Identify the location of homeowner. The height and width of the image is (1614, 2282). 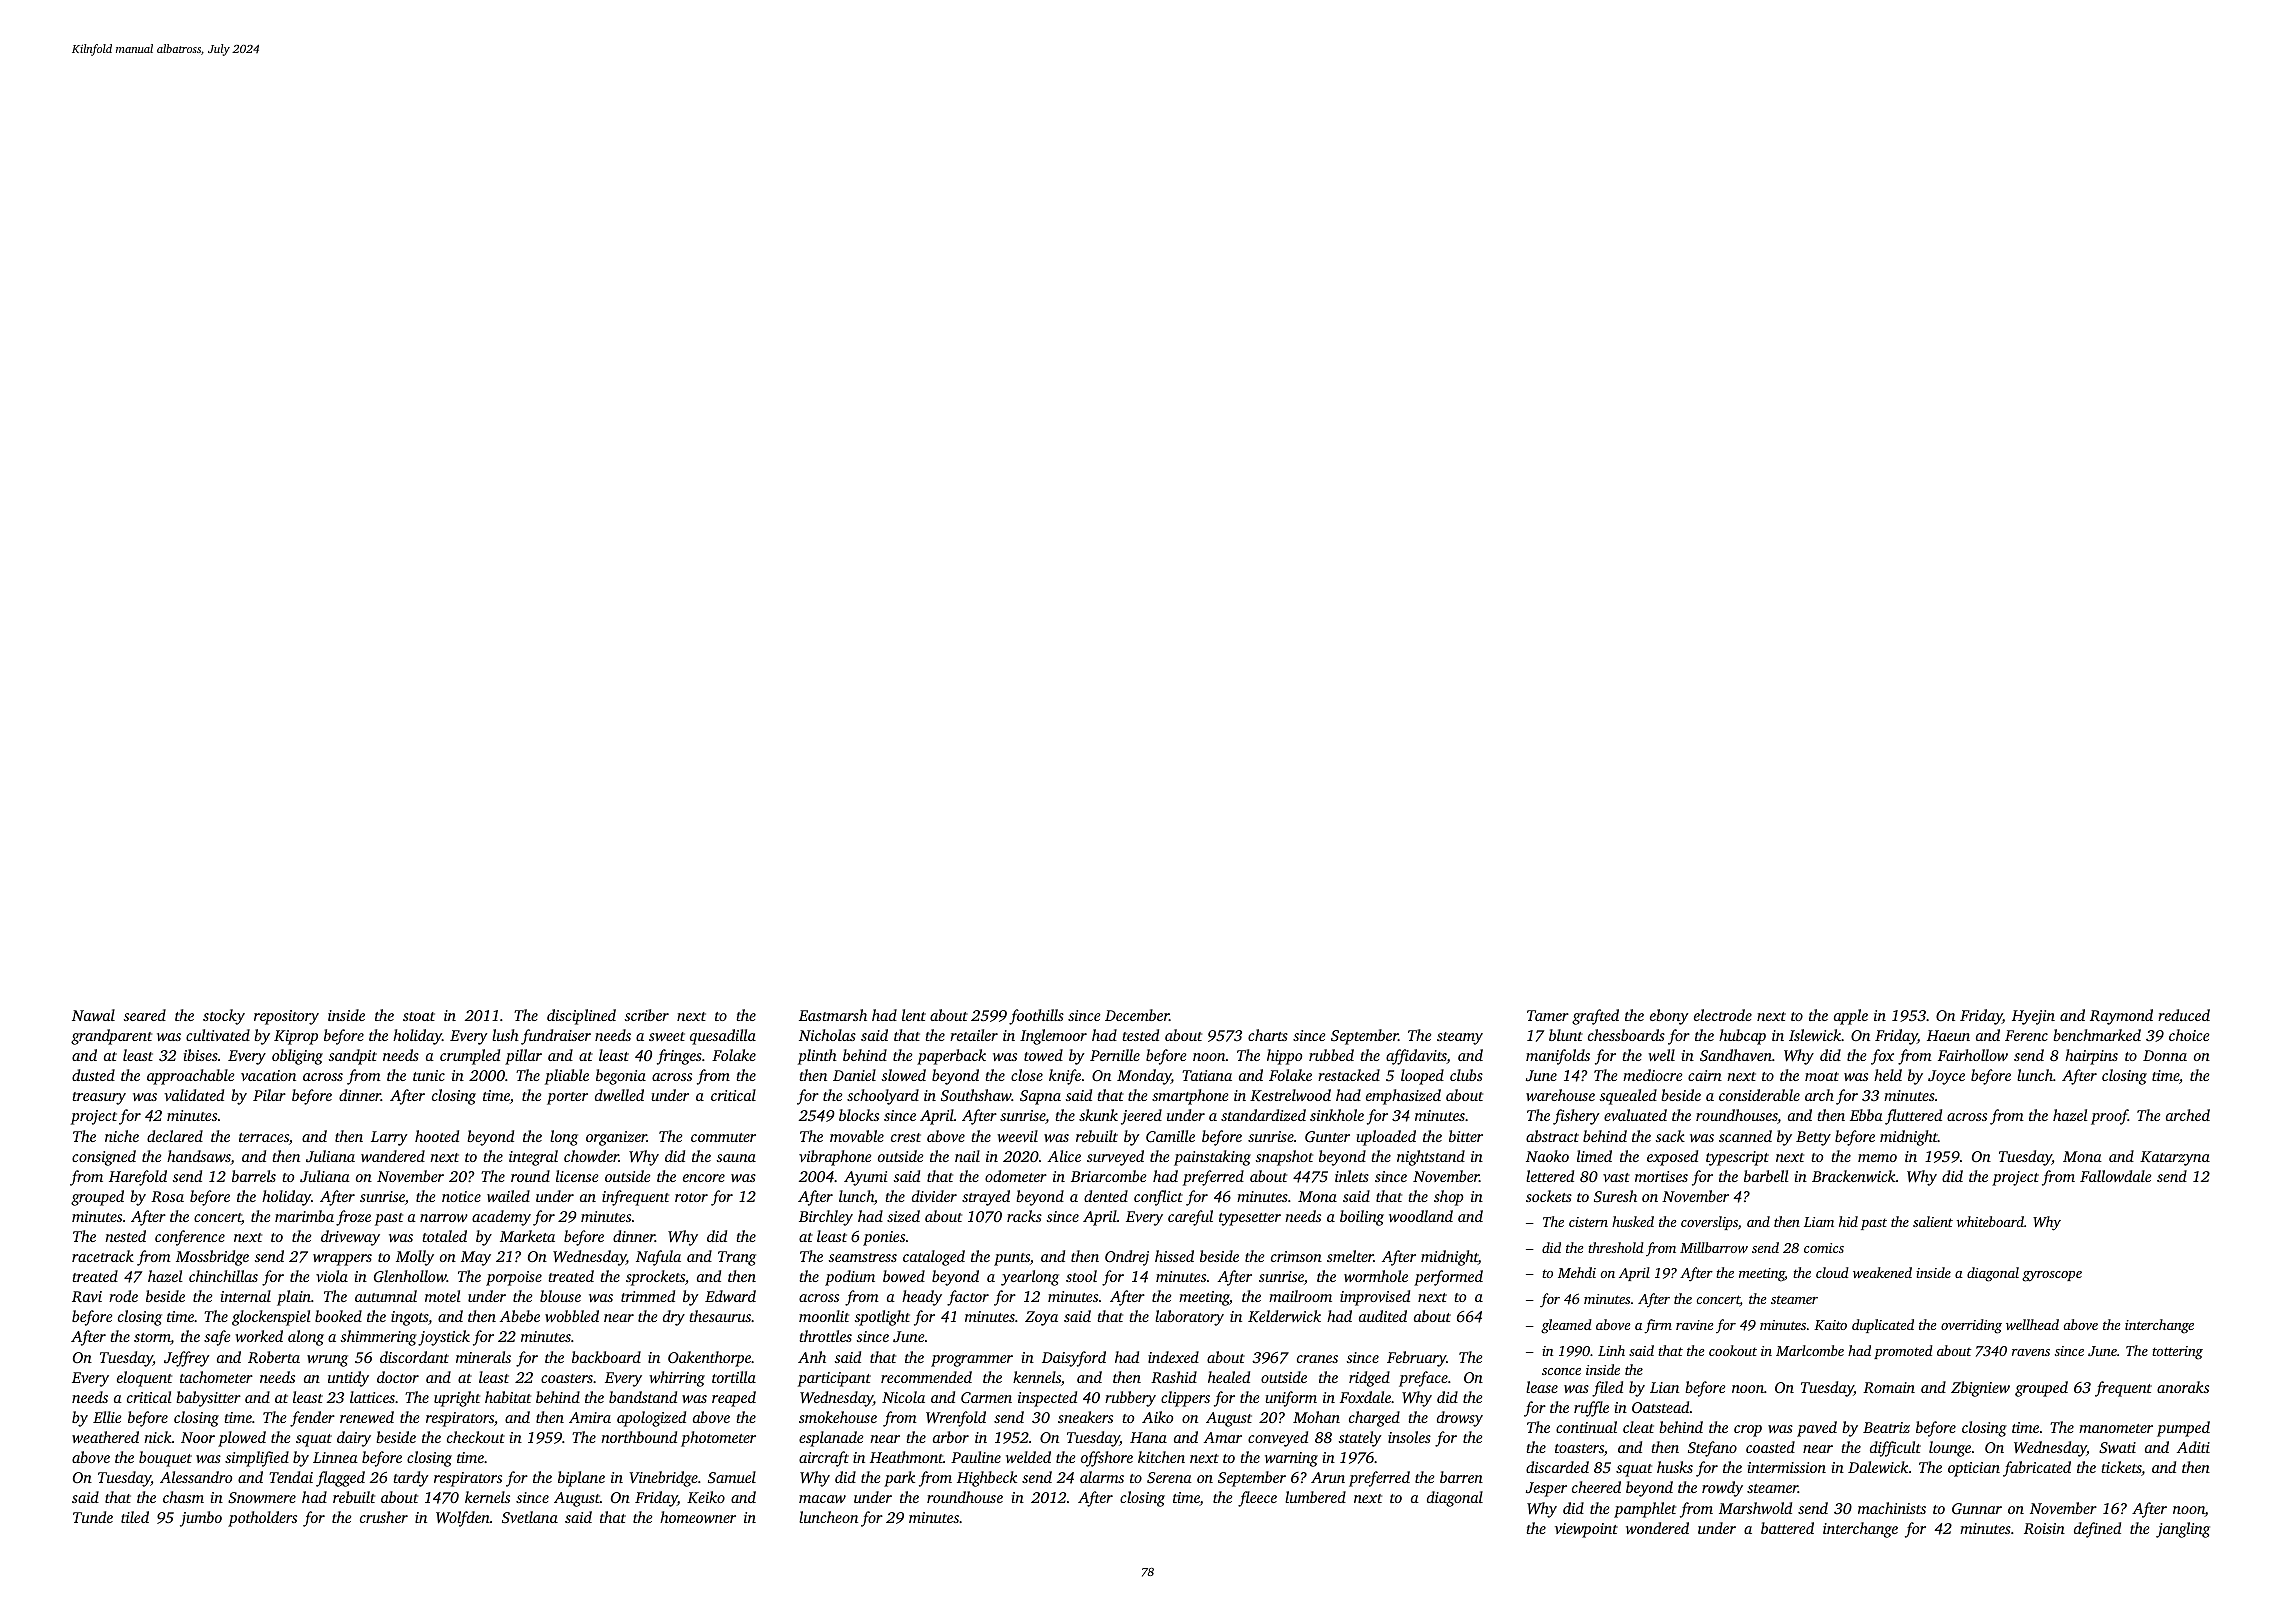
(698, 1517).
